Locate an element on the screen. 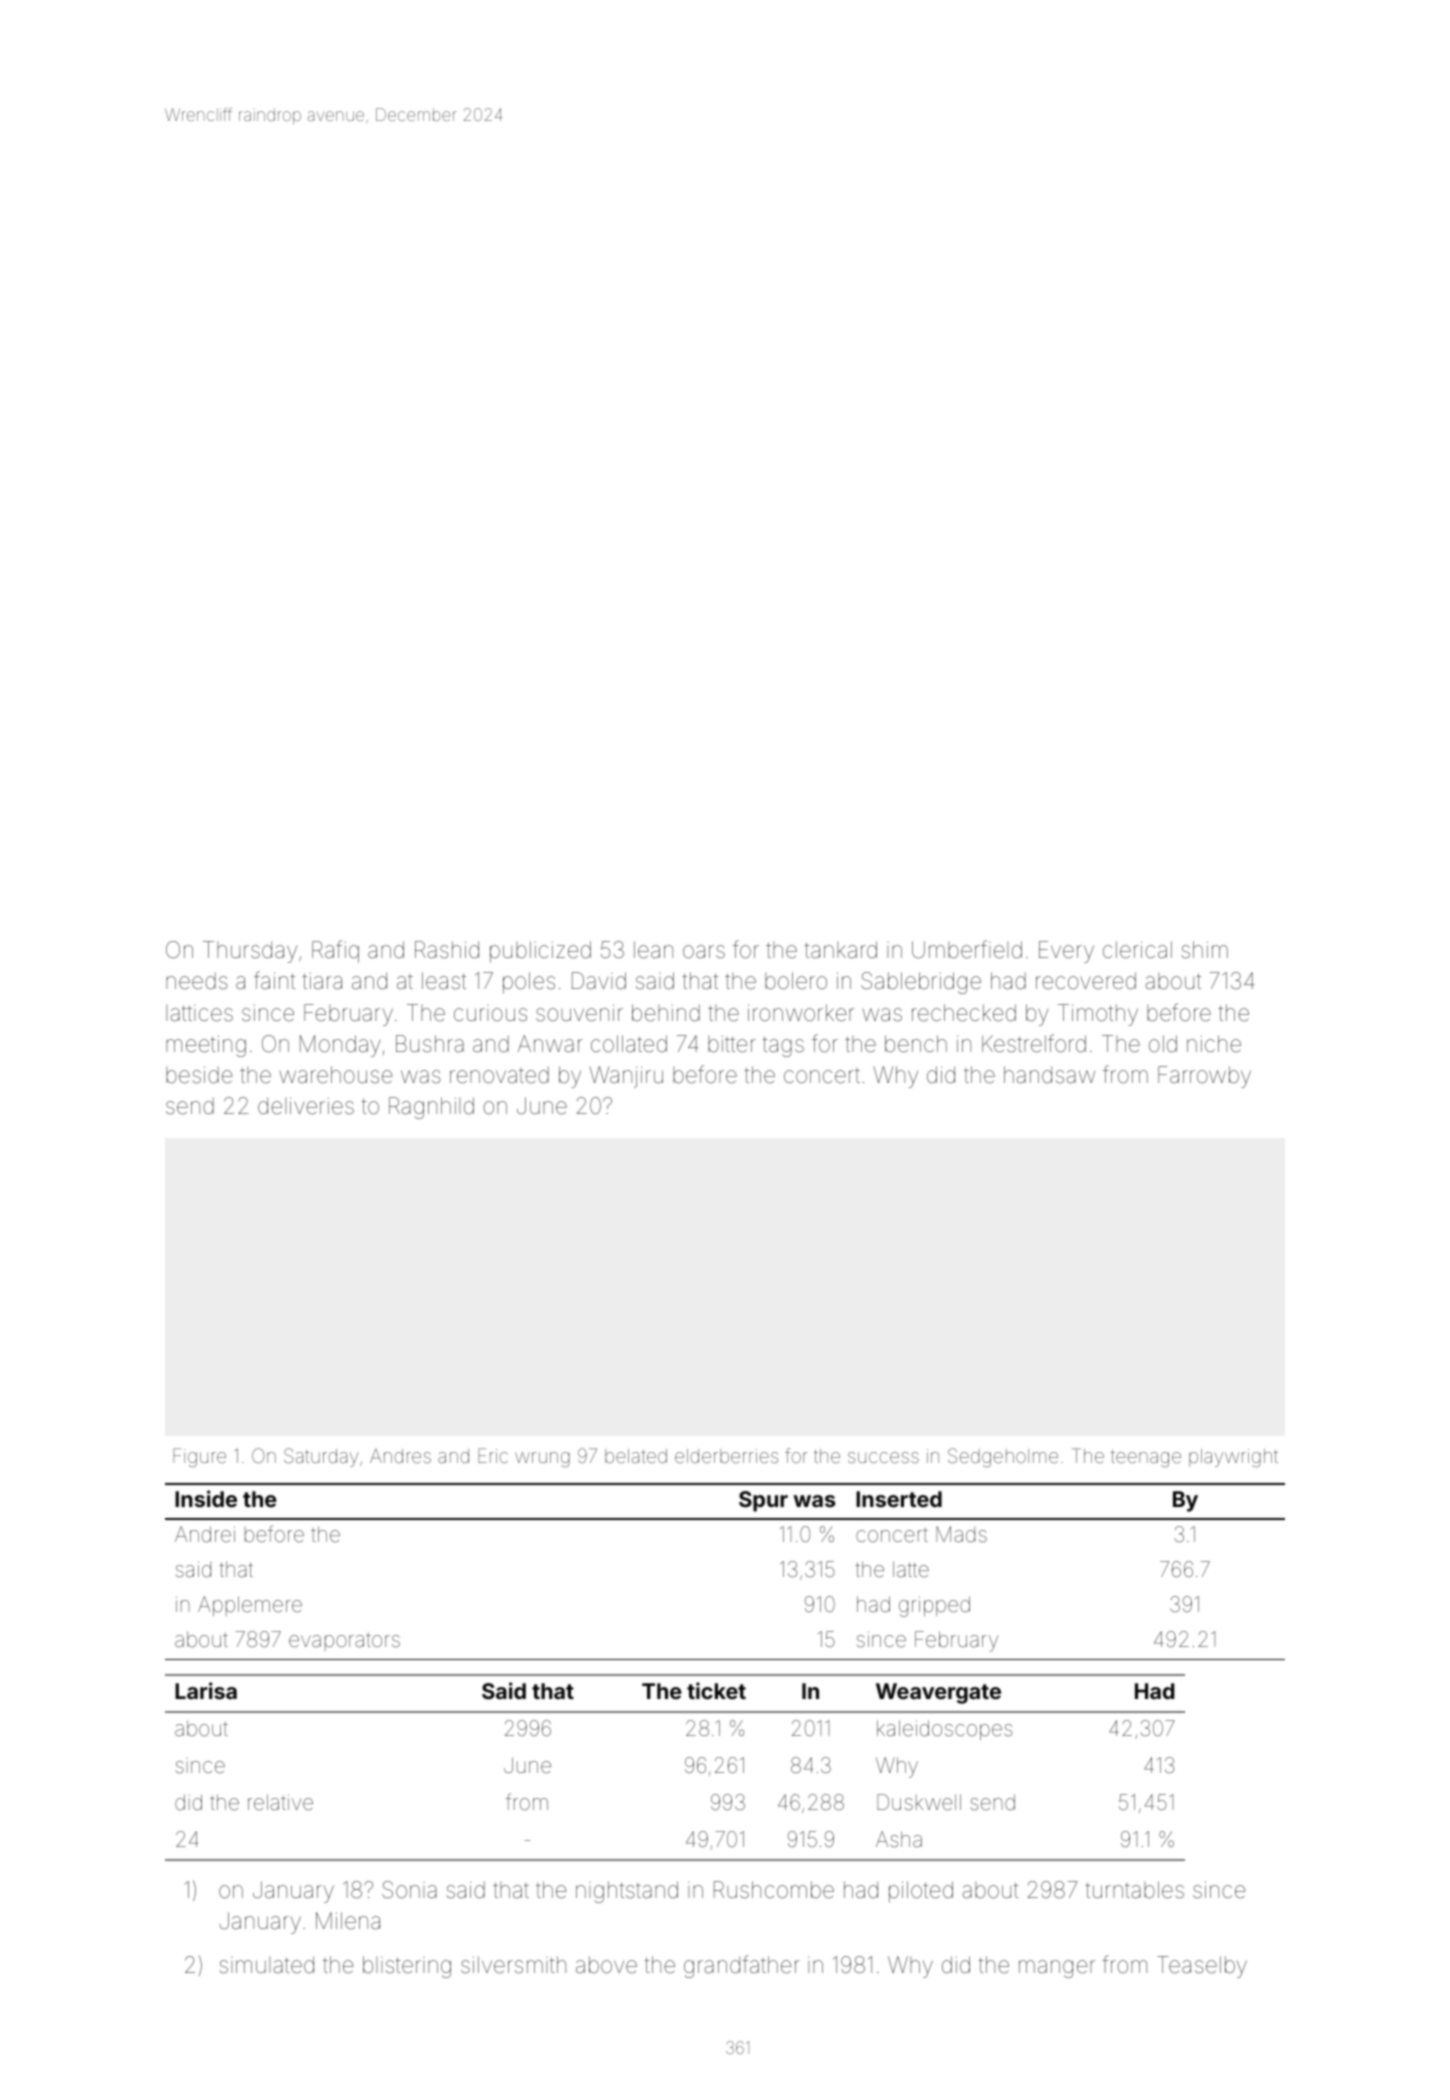 The image size is (1450, 2100). Applemere is located at coordinates (250, 1606).
